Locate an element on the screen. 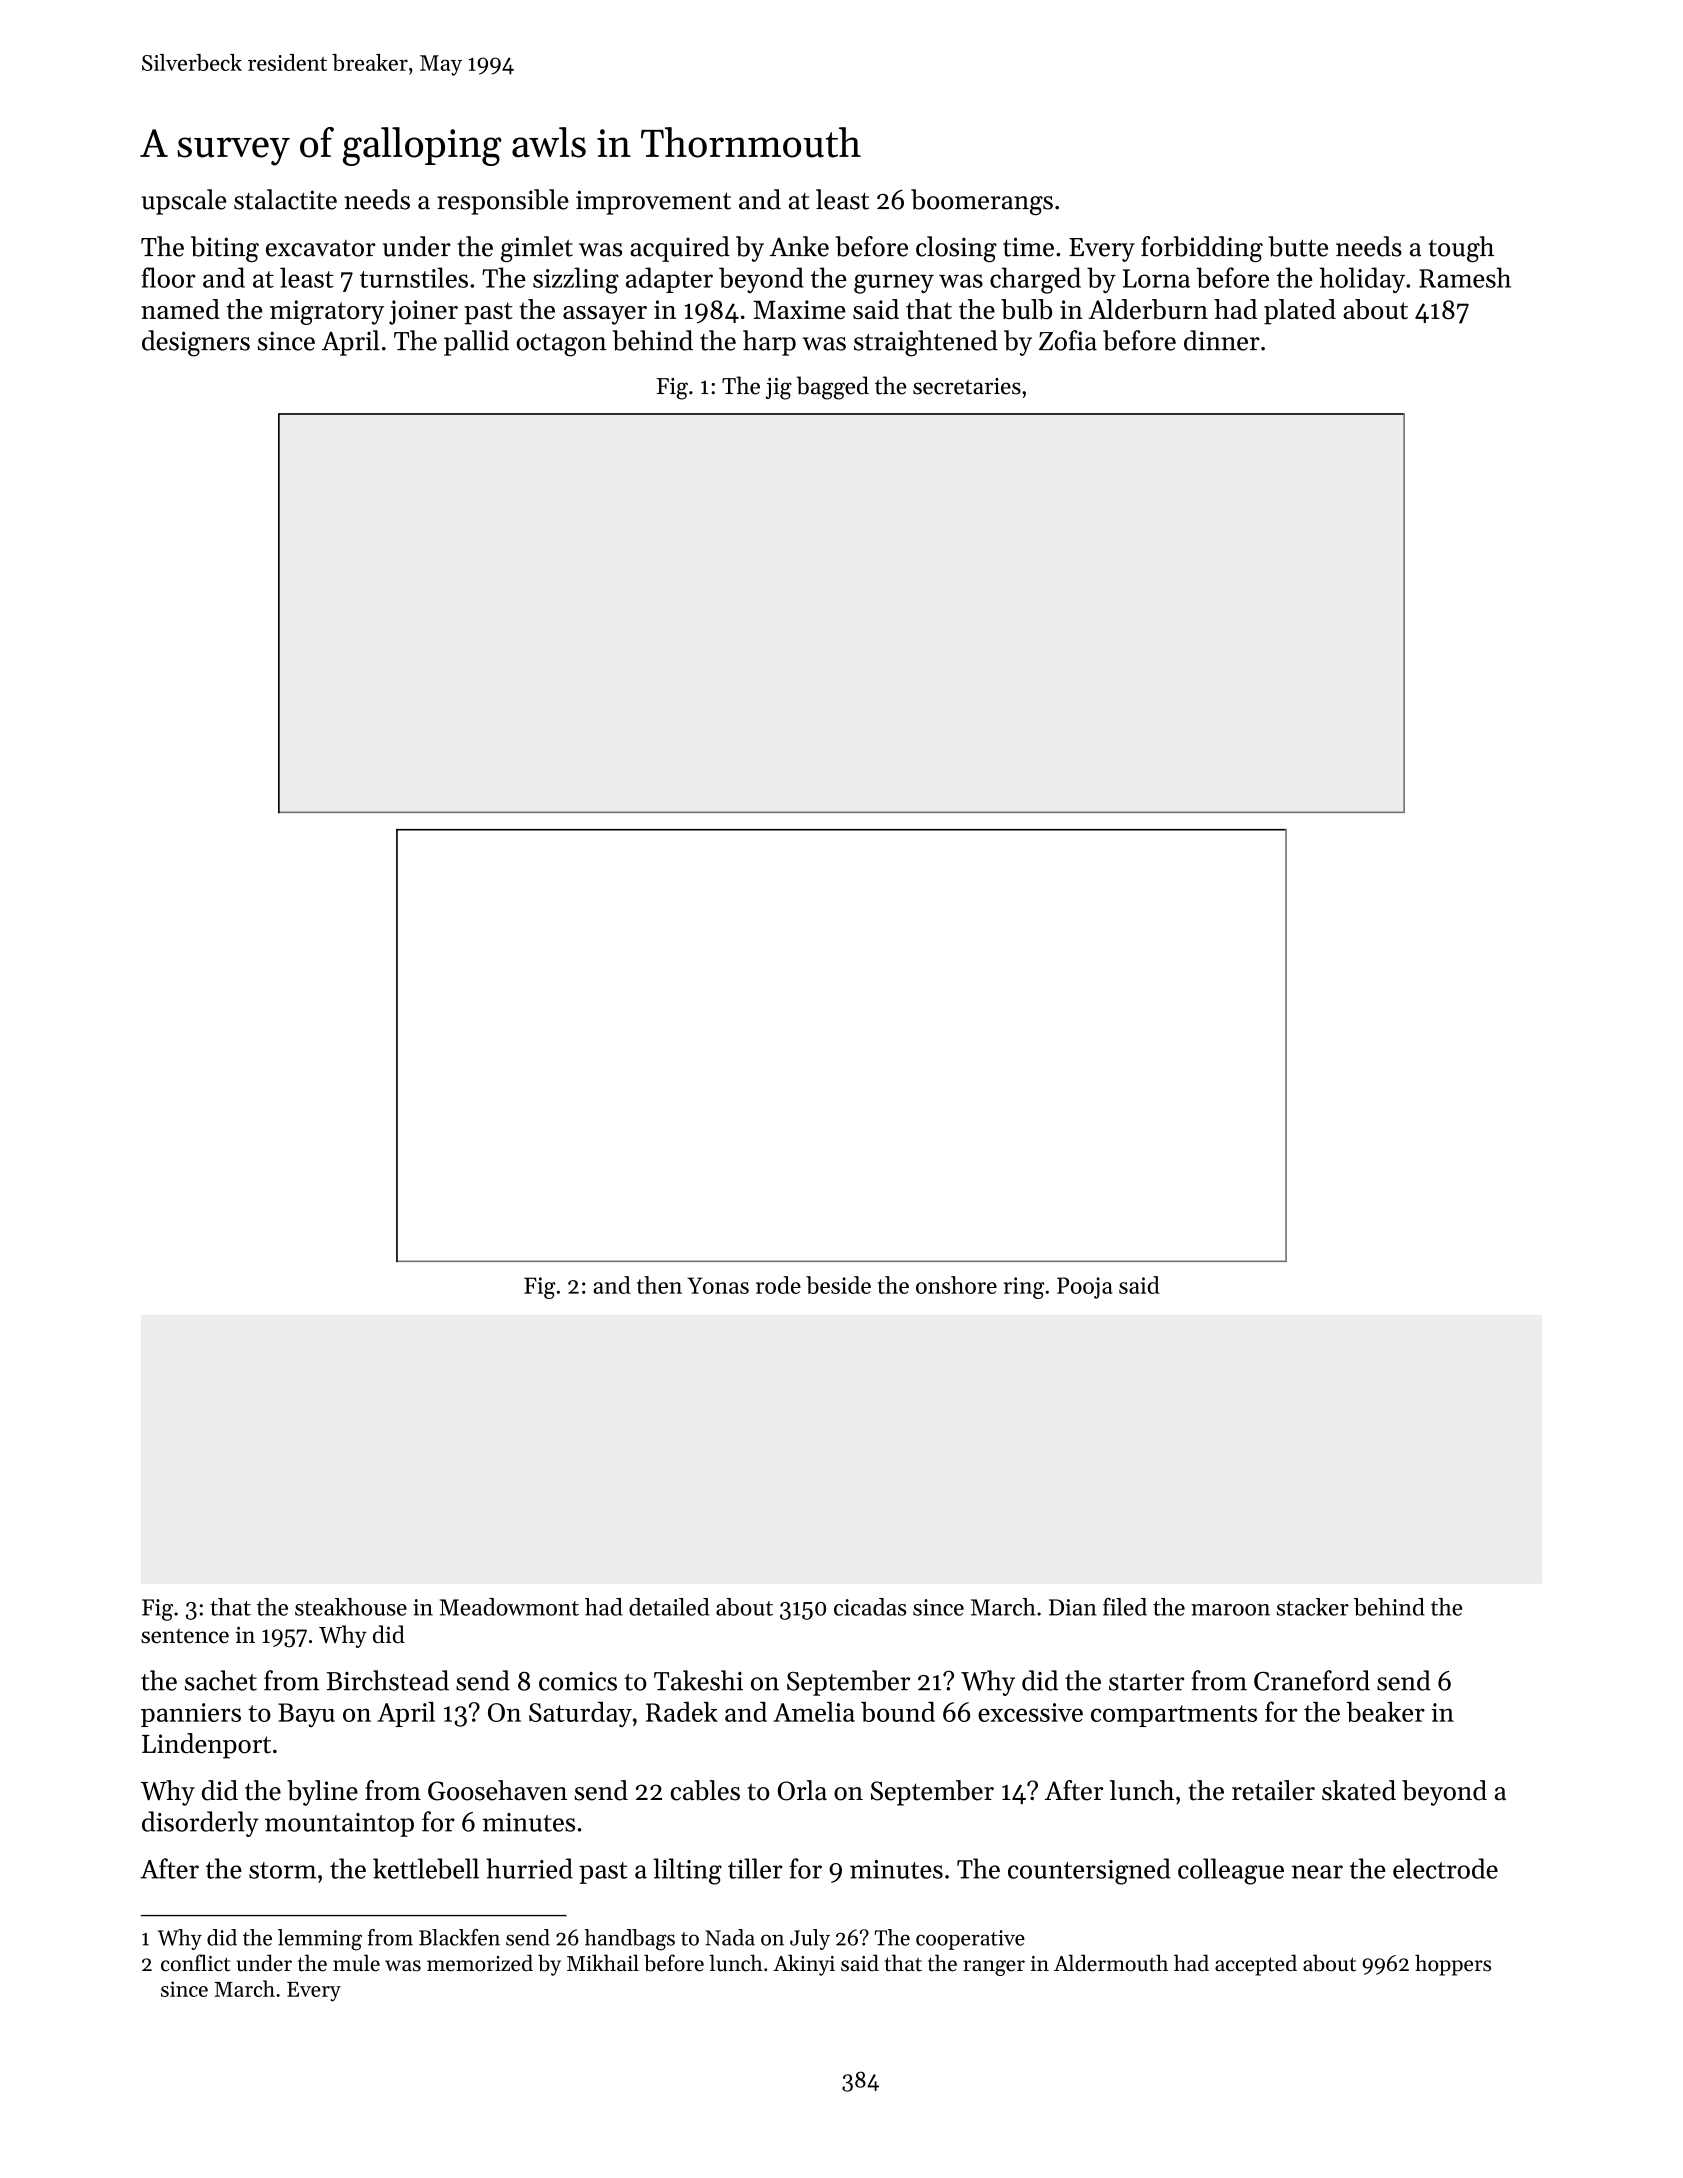 The height and width of the screenshot is (2178, 1683). responsible is located at coordinates (503, 202).
